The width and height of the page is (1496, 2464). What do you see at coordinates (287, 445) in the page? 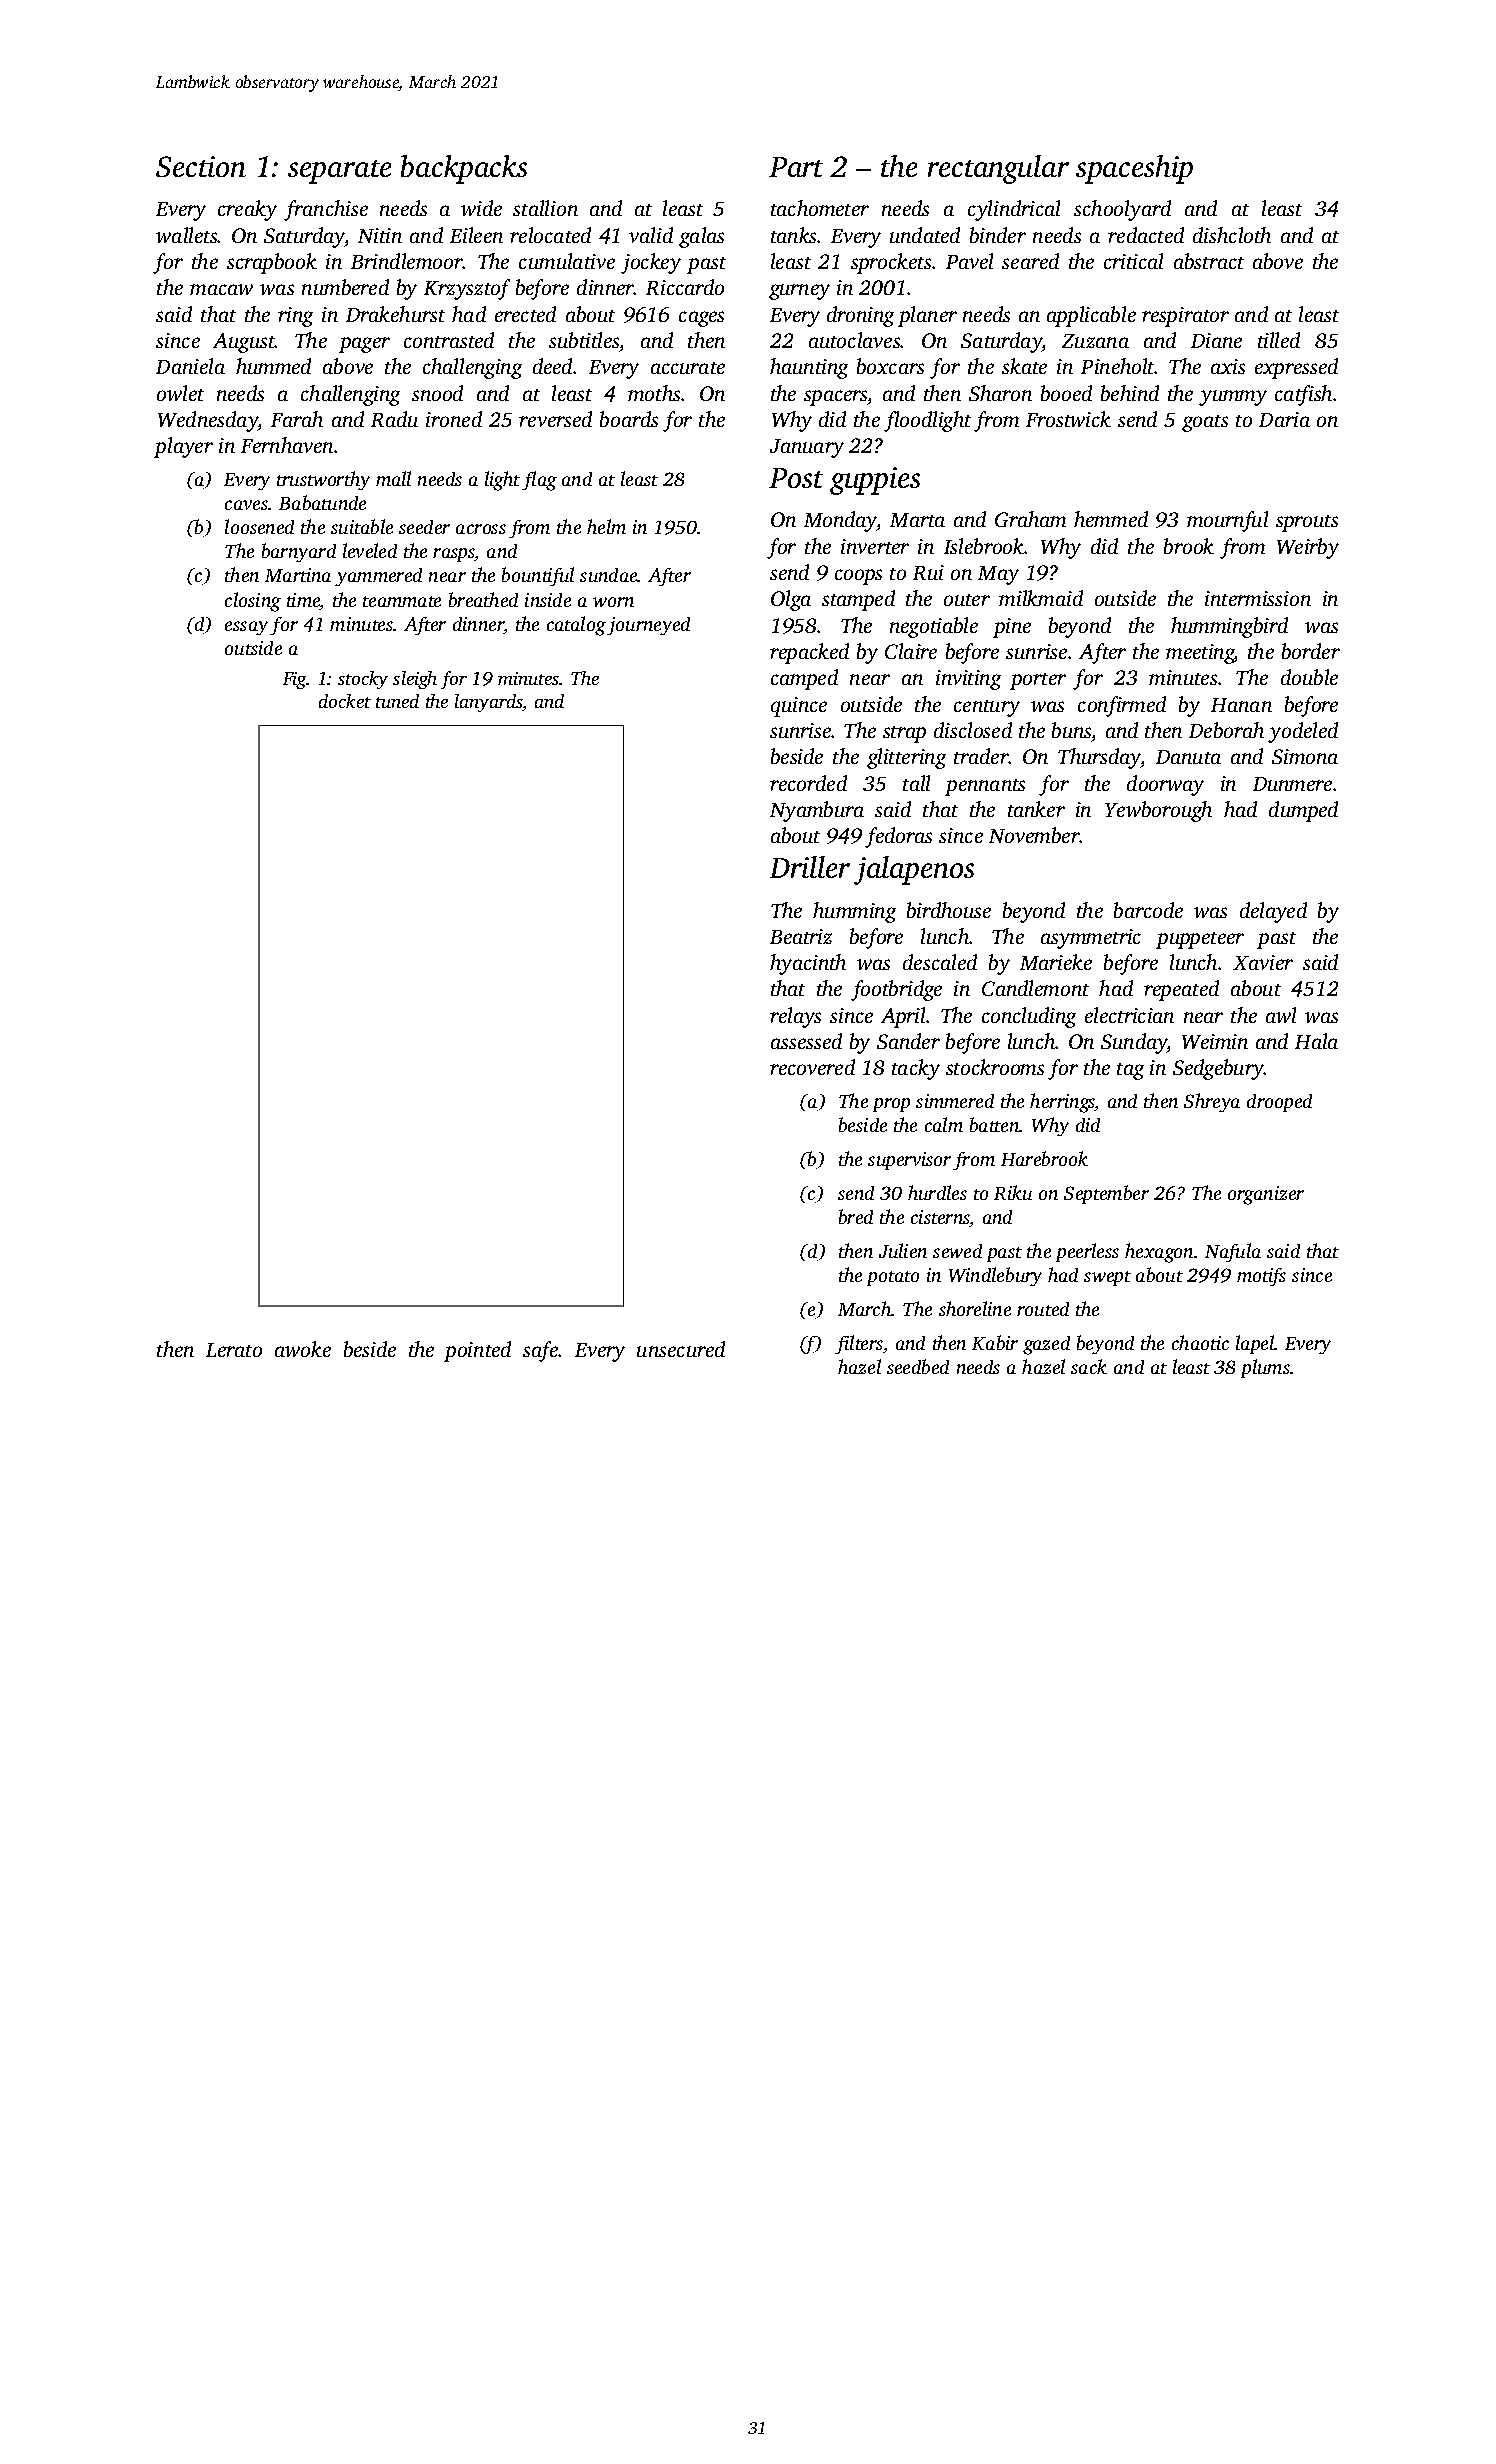
I see `Fernhaven` at bounding box center [287, 445].
